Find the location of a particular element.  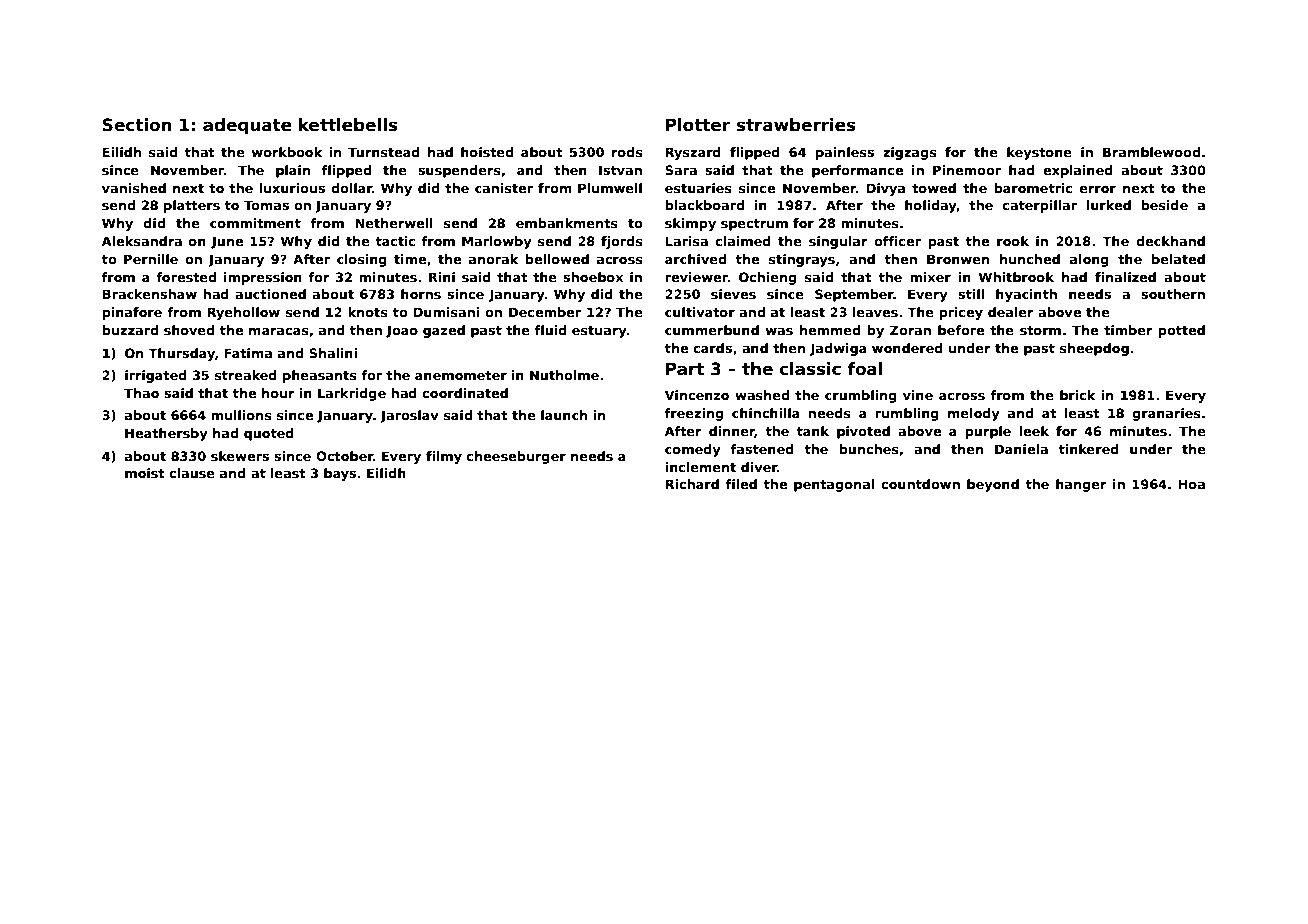

cheeseburger is located at coordinates (516, 457).
